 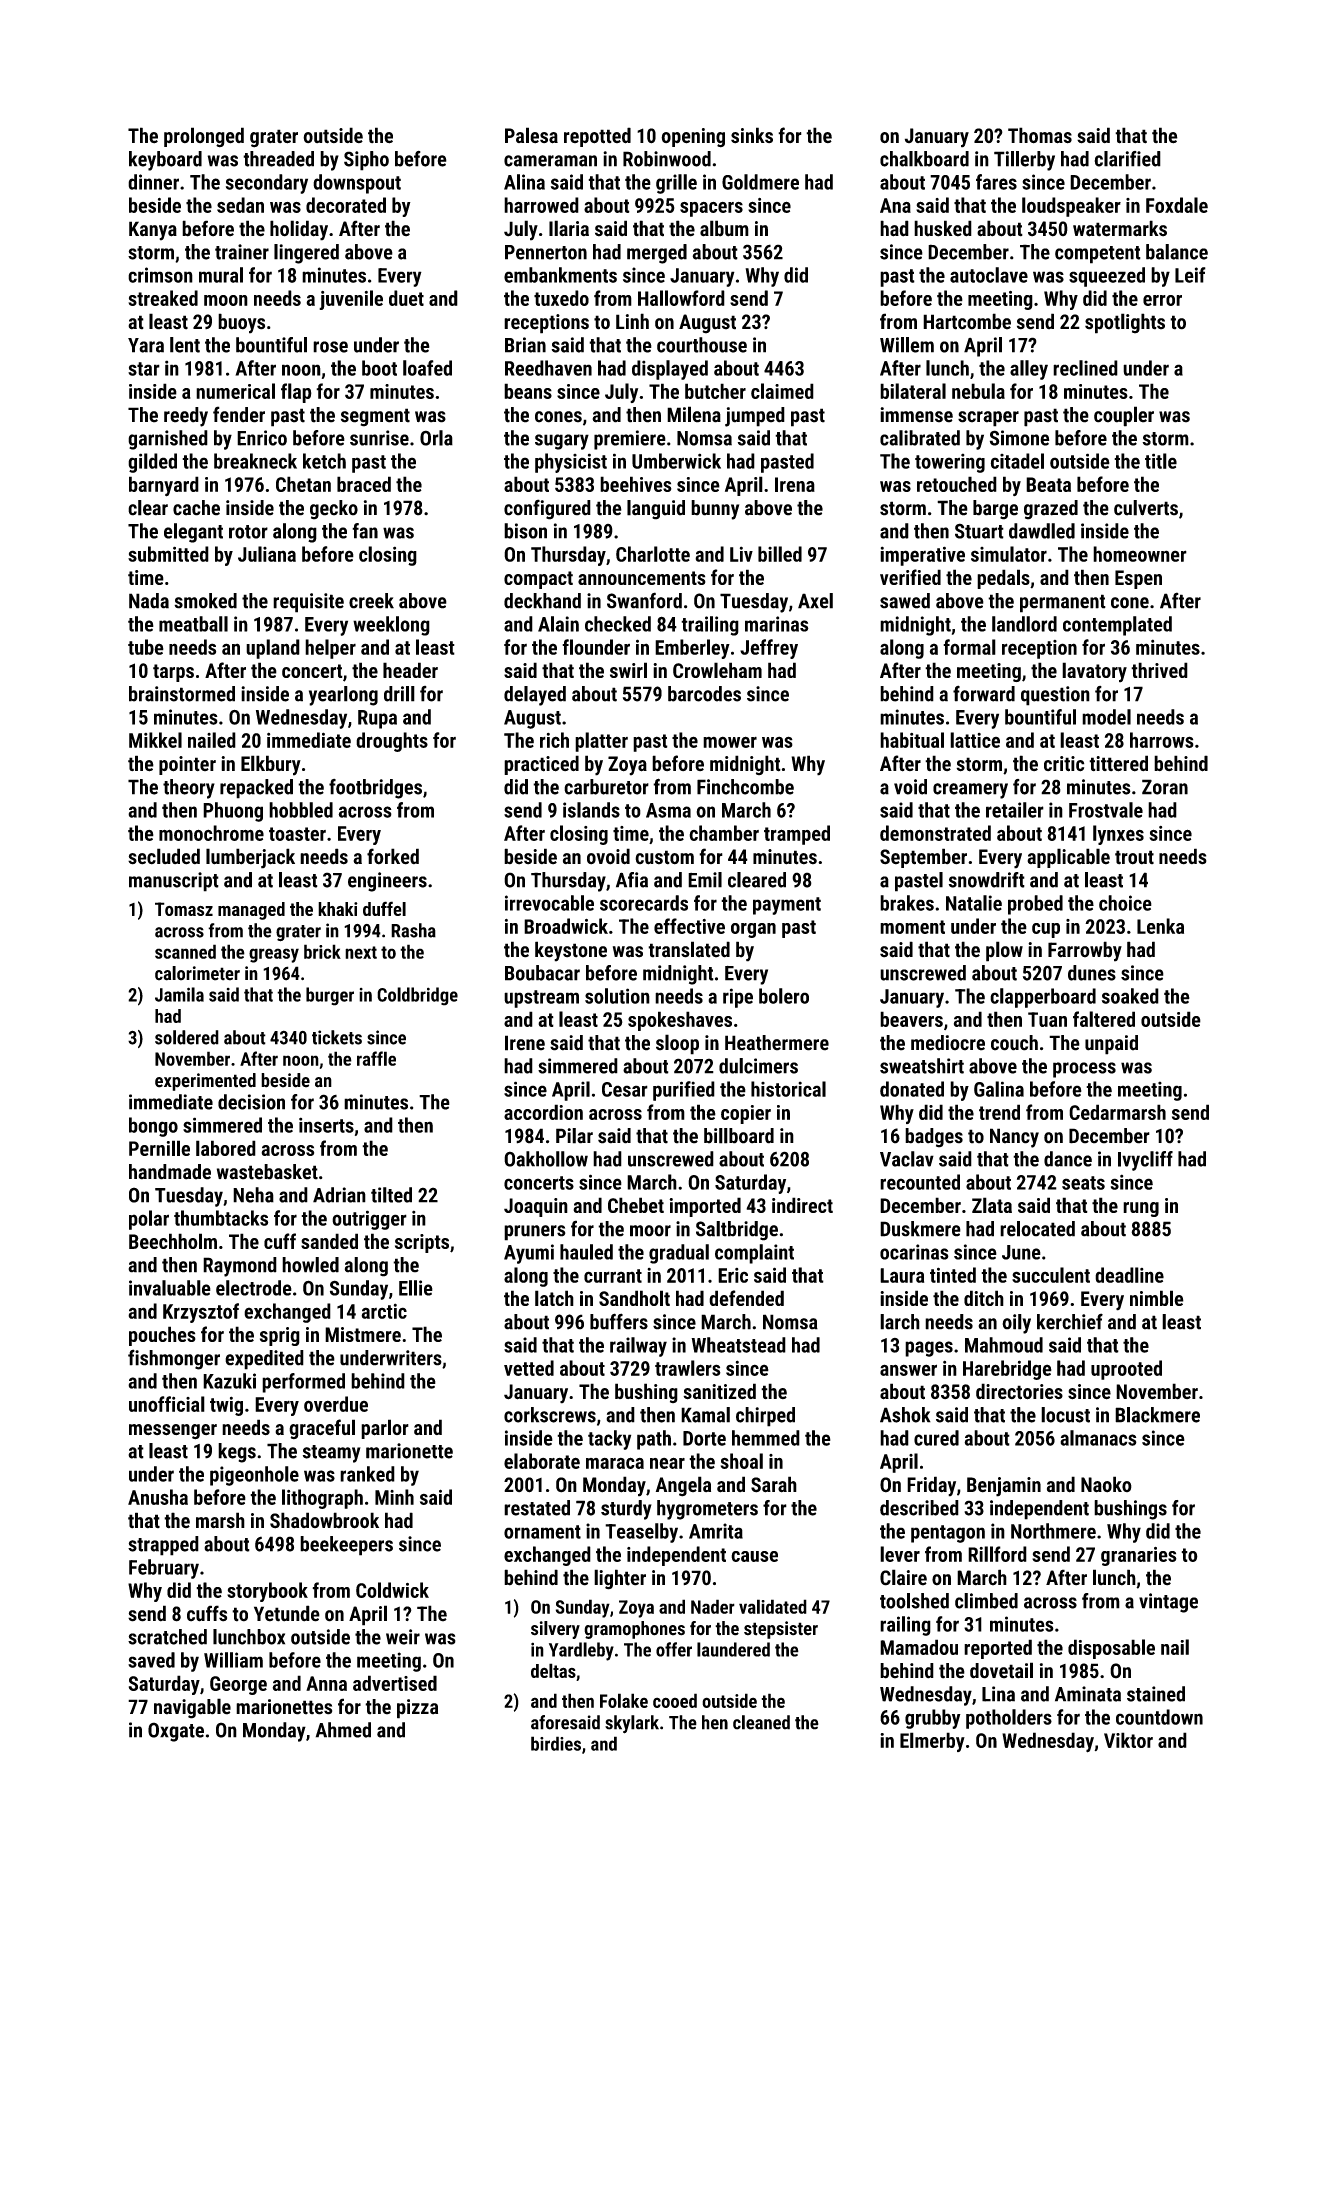 What do you see at coordinates (393, 856) in the screenshot?
I see `forked` at bounding box center [393, 856].
